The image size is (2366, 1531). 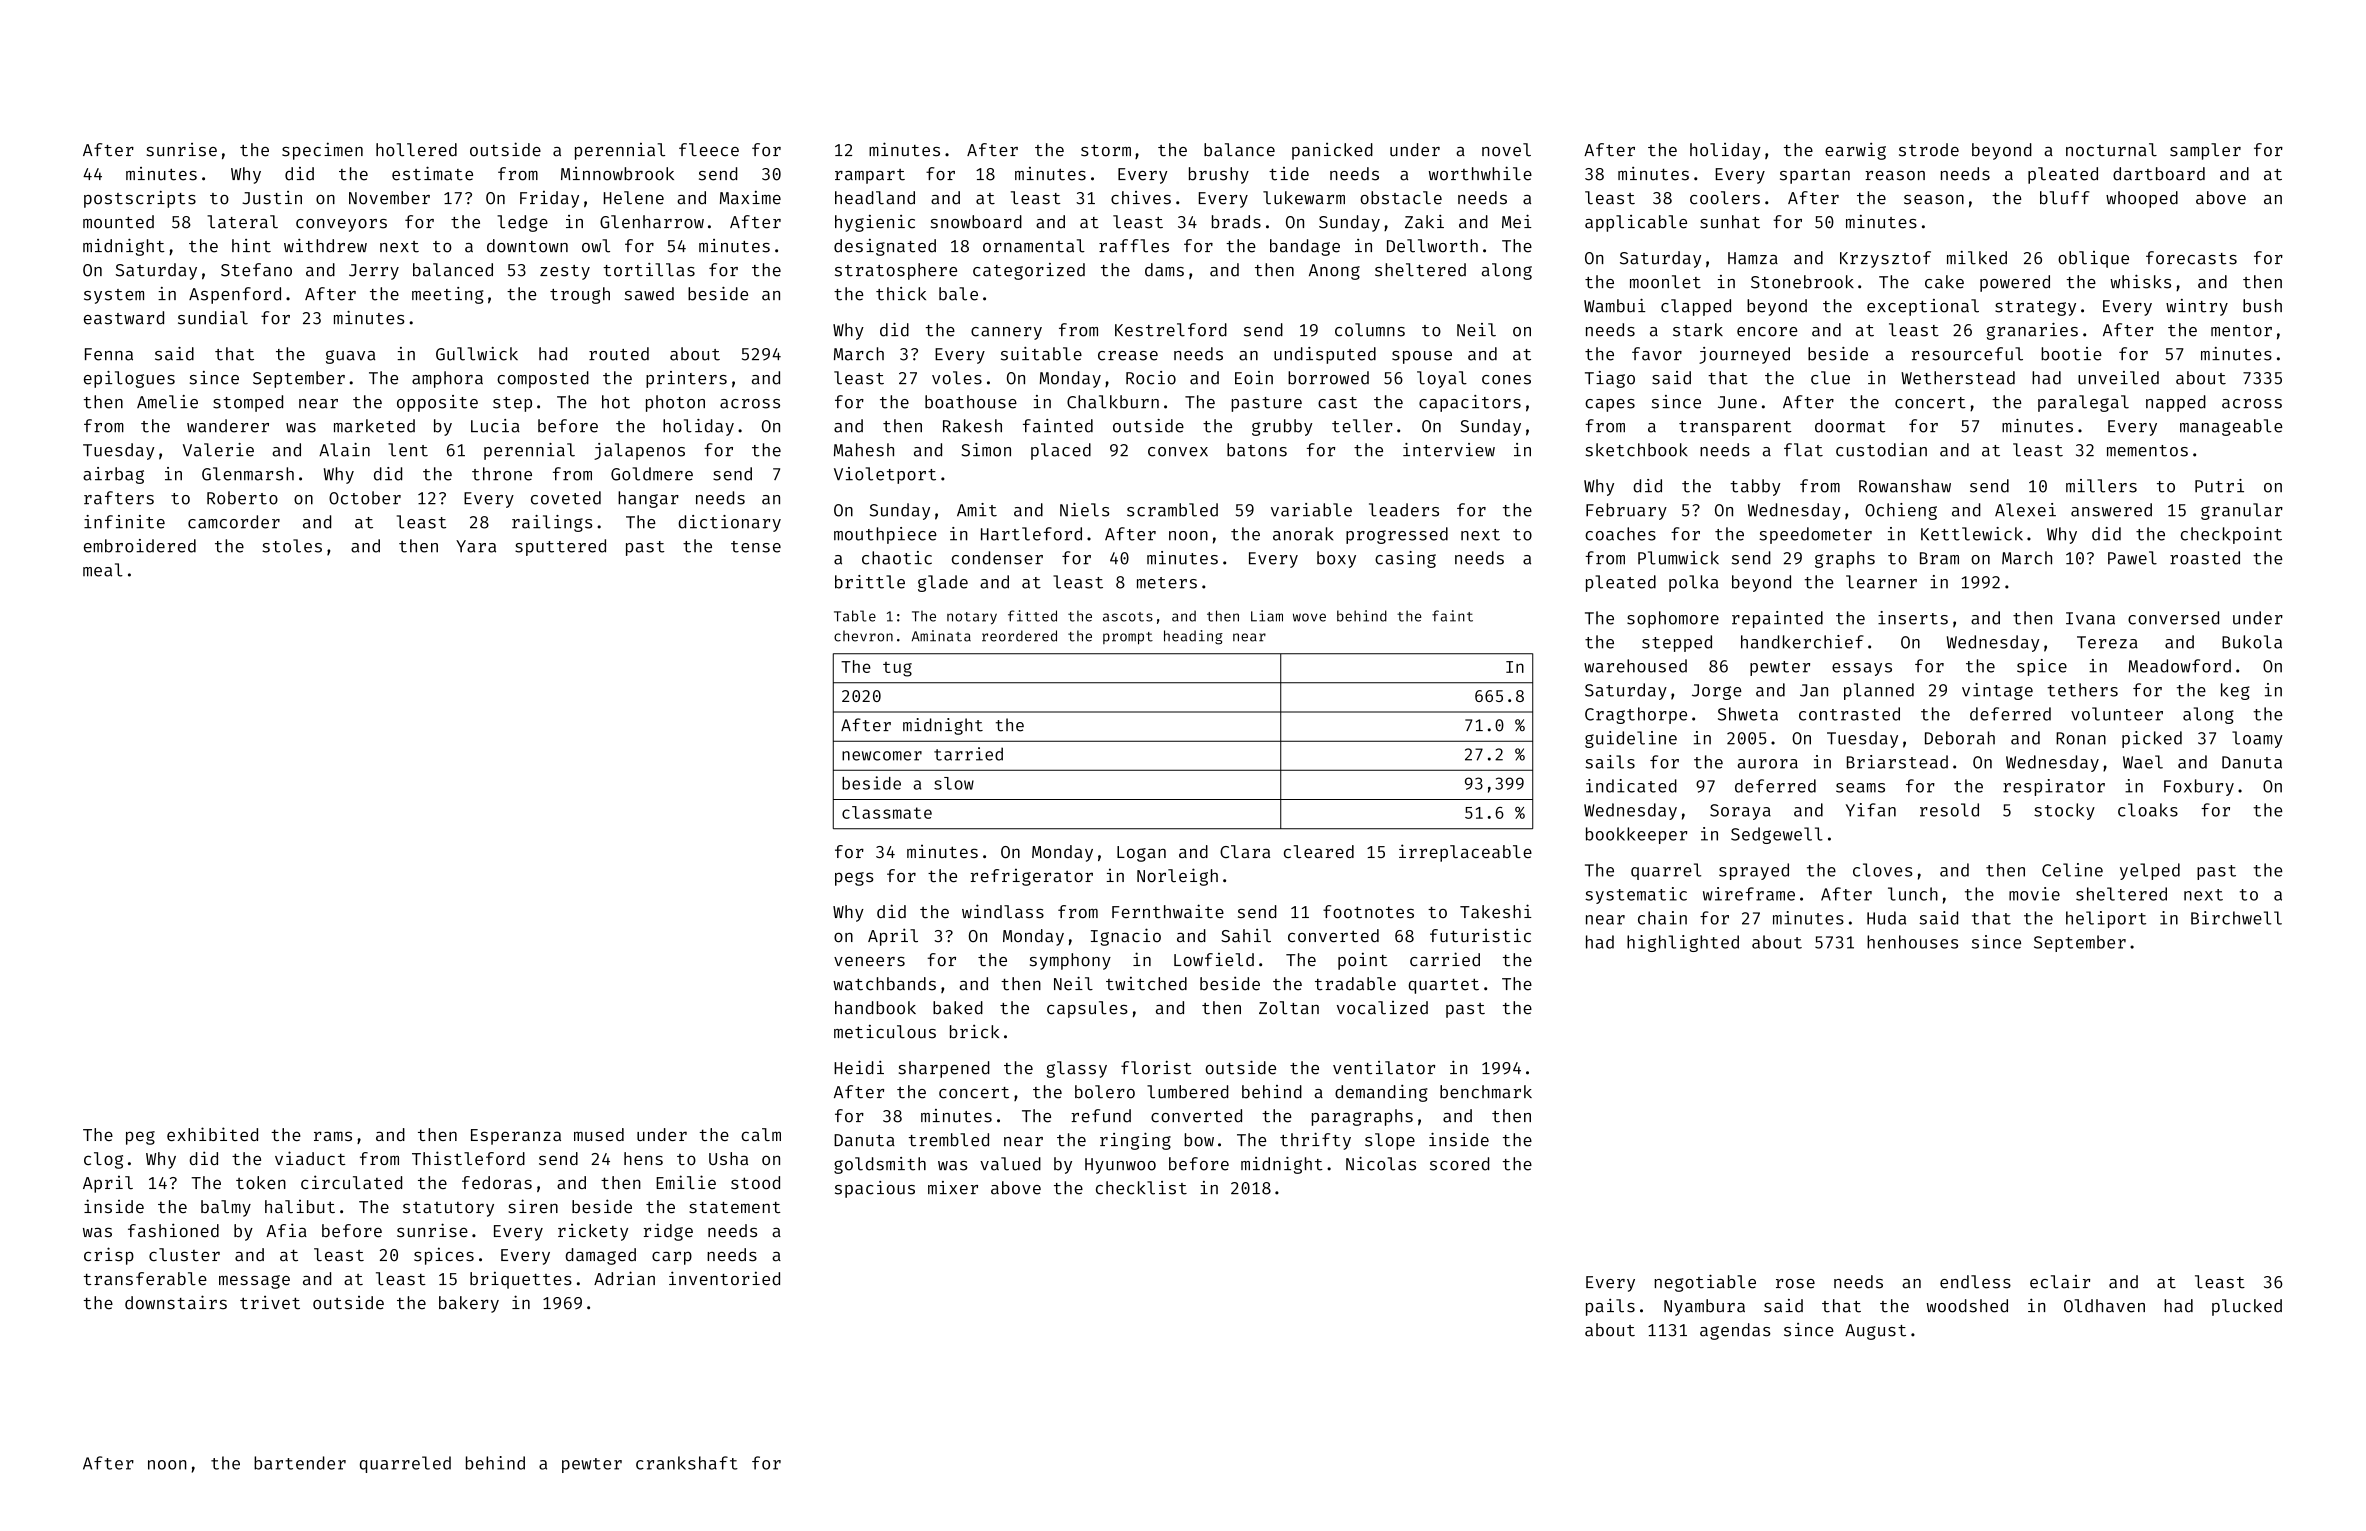 I want to click on whooped, so click(x=2142, y=199).
